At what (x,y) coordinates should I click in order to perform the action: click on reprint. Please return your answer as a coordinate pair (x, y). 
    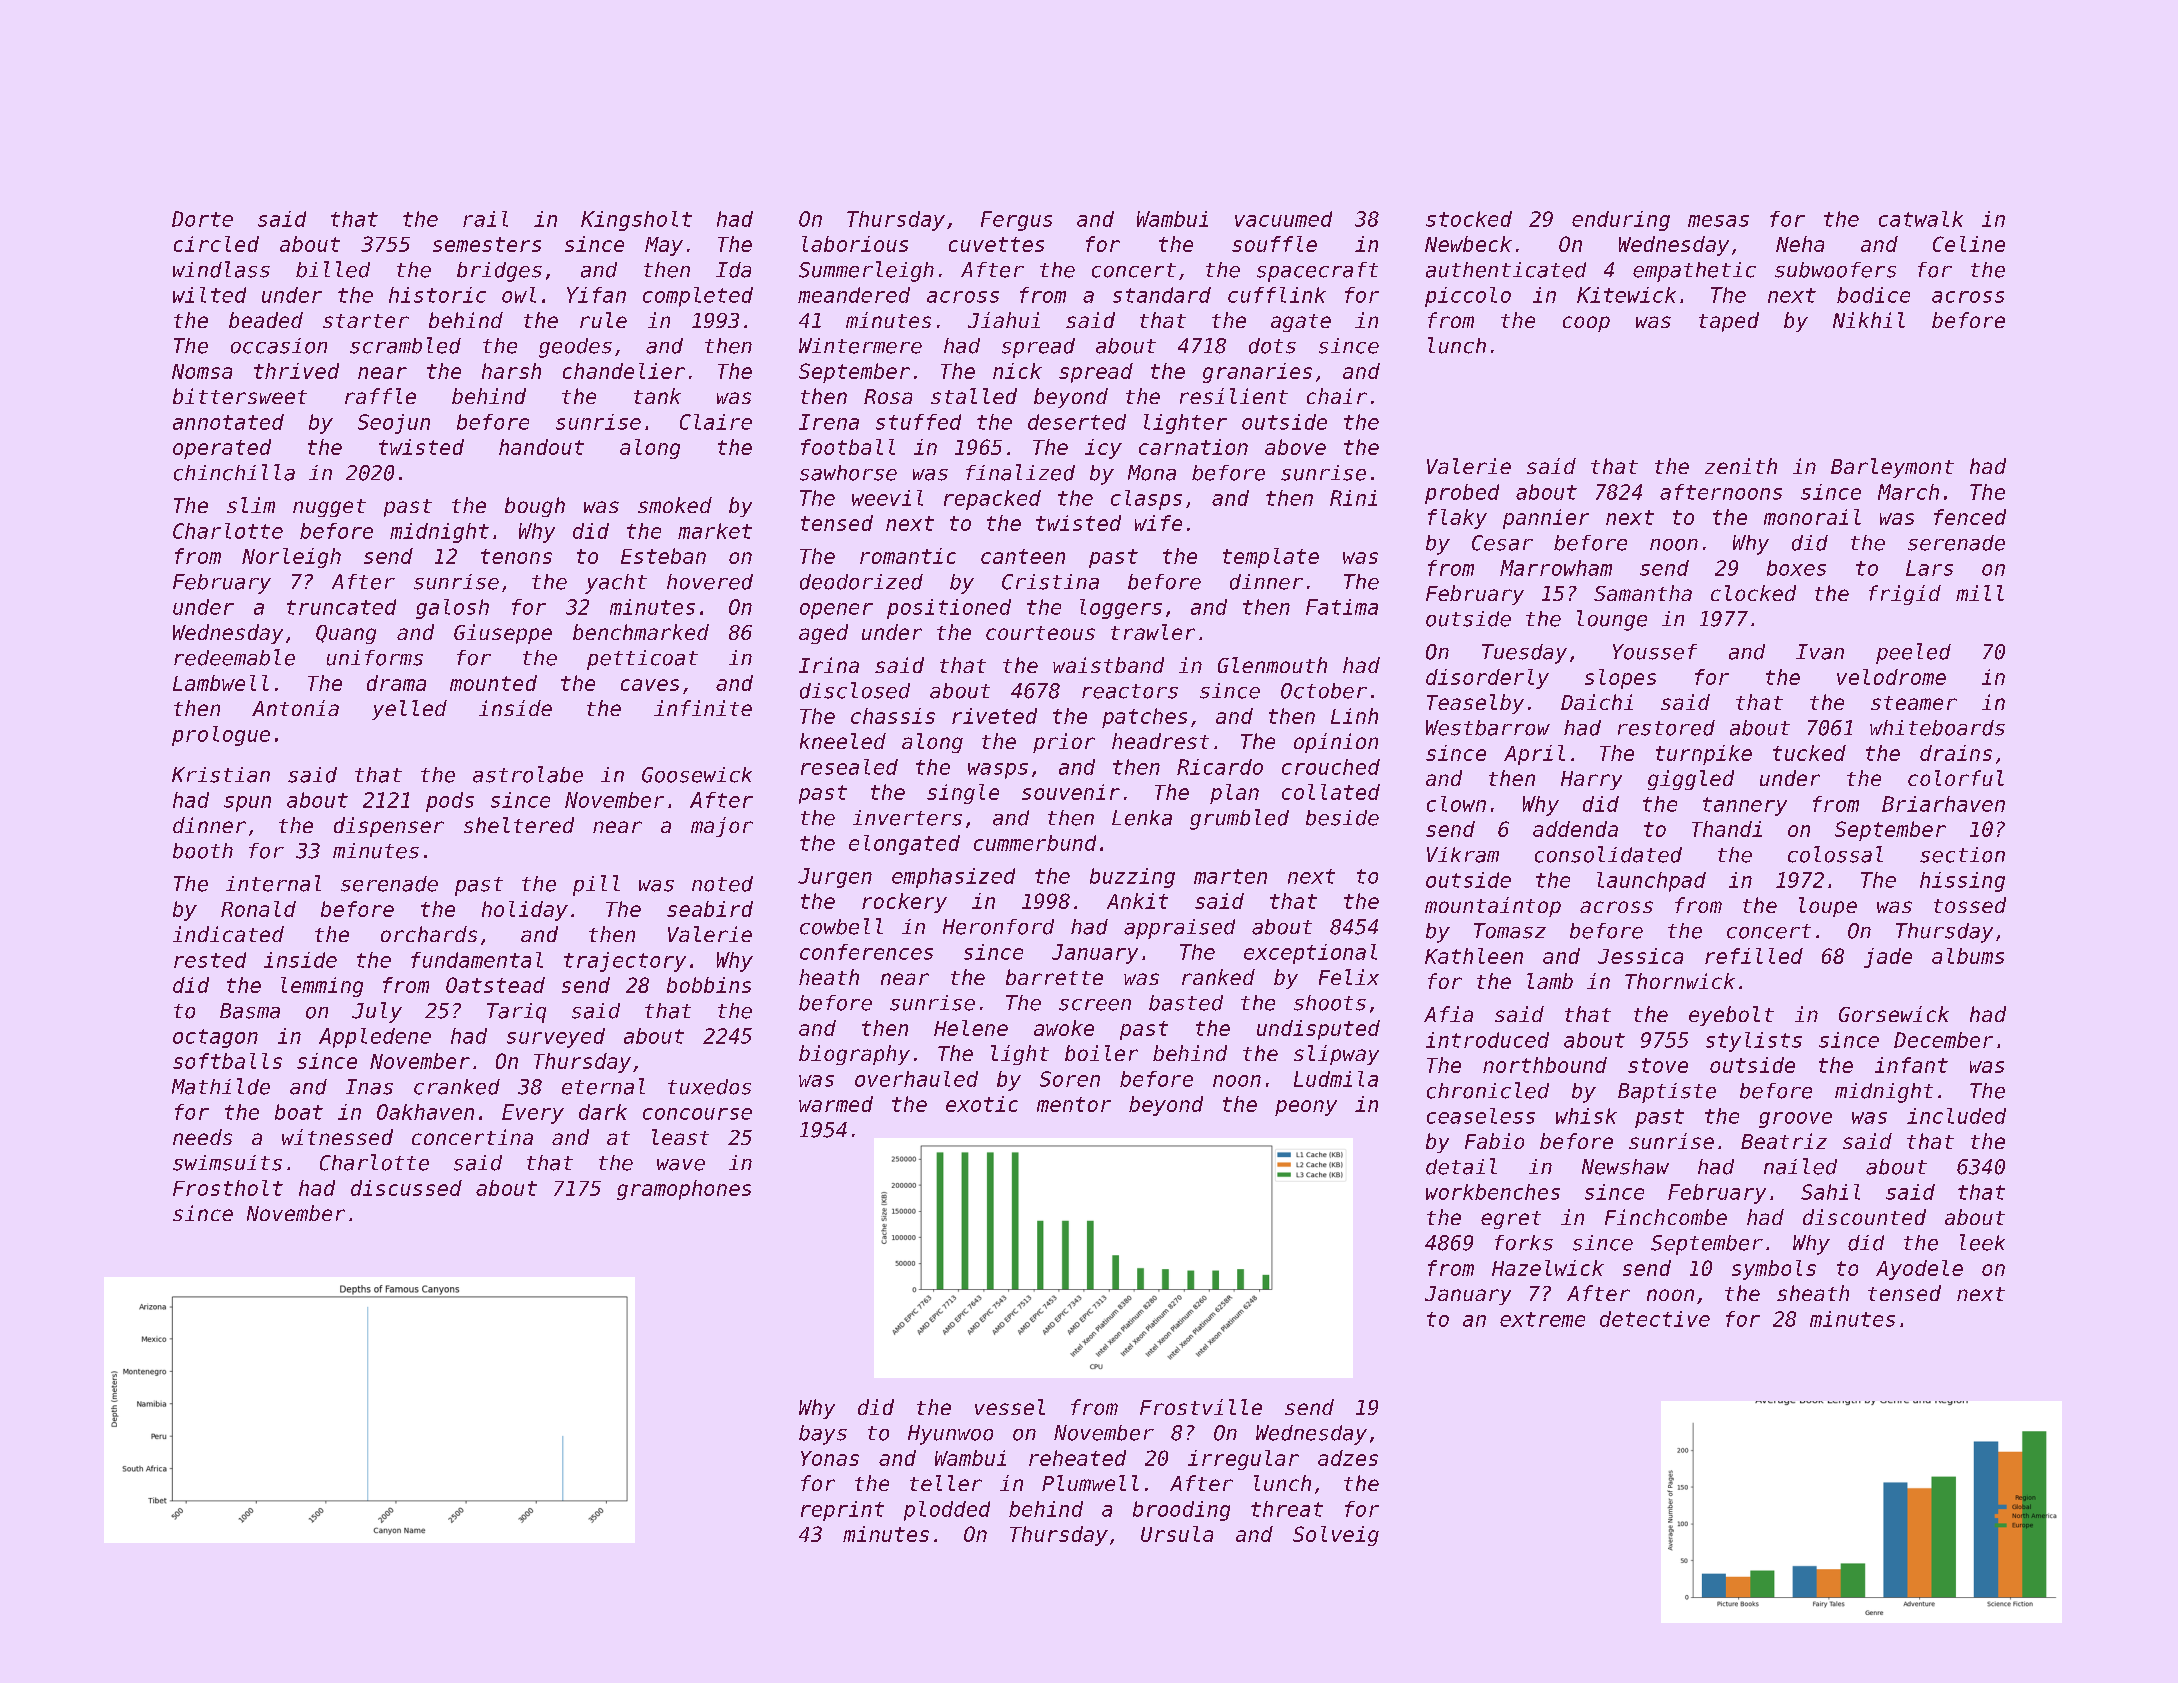
    Looking at the image, I should click on (842, 1511).
